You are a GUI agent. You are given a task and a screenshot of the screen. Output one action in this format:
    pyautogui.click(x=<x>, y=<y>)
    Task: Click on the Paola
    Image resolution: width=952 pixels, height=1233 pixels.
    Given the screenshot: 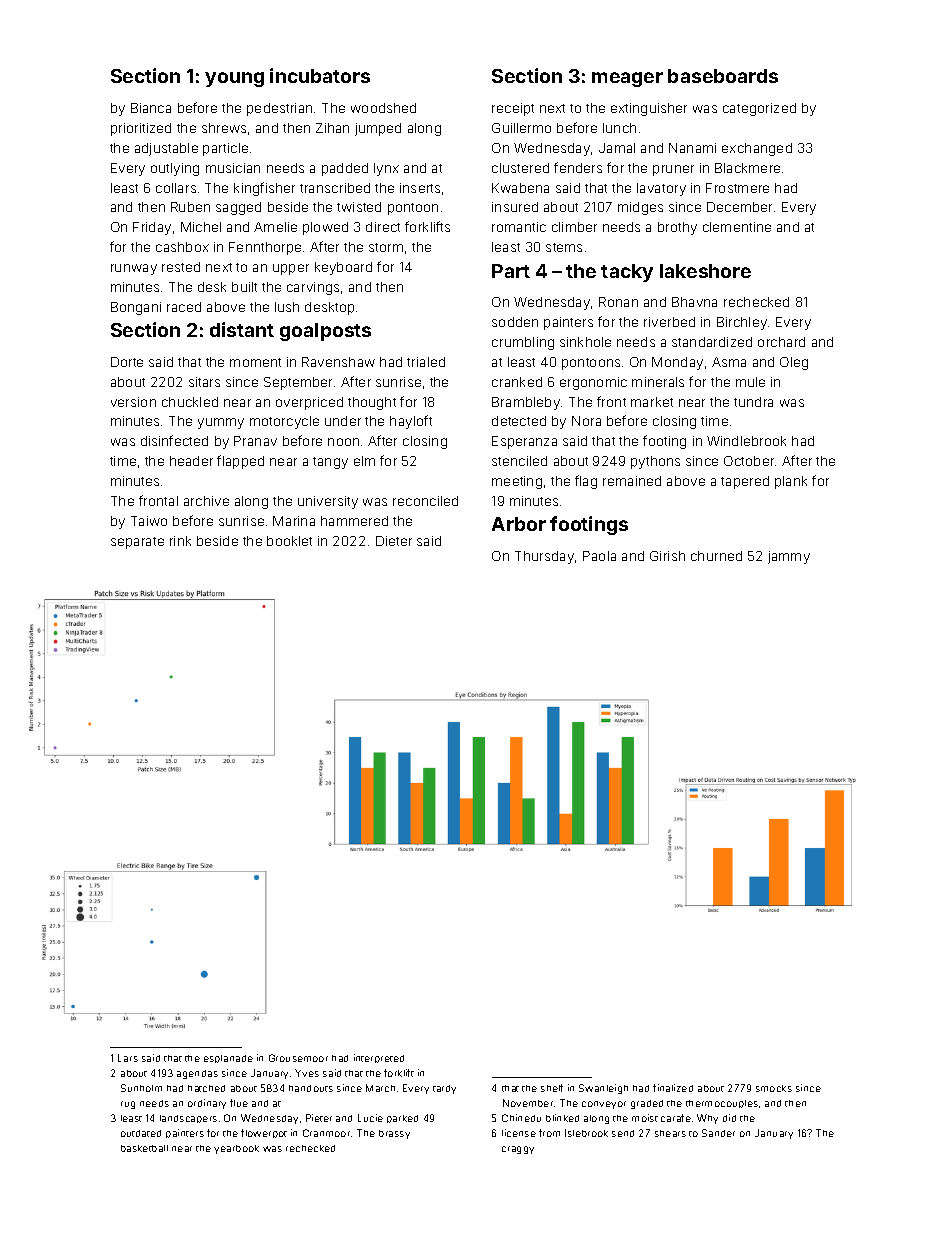 What is the action you would take?
    pyautogui.click(x=599, y=556)
